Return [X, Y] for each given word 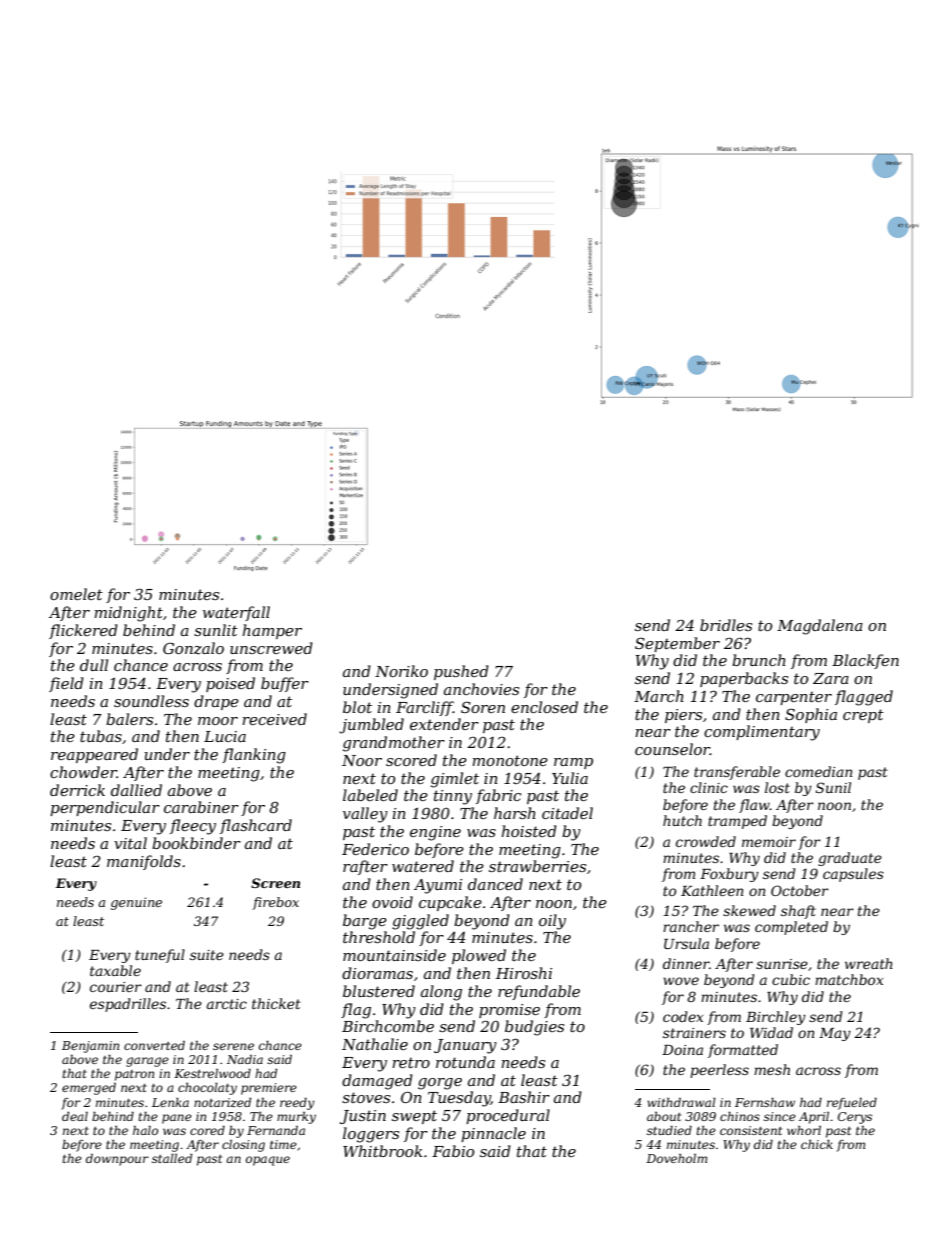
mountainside [394, 955]
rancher [691, 926]
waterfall [236, 613]
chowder [83, 772]
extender [444, 724]
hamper [272, 631]
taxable [115, 970]
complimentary [762, 733]
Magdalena [820, 627]
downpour [117, 1160]
